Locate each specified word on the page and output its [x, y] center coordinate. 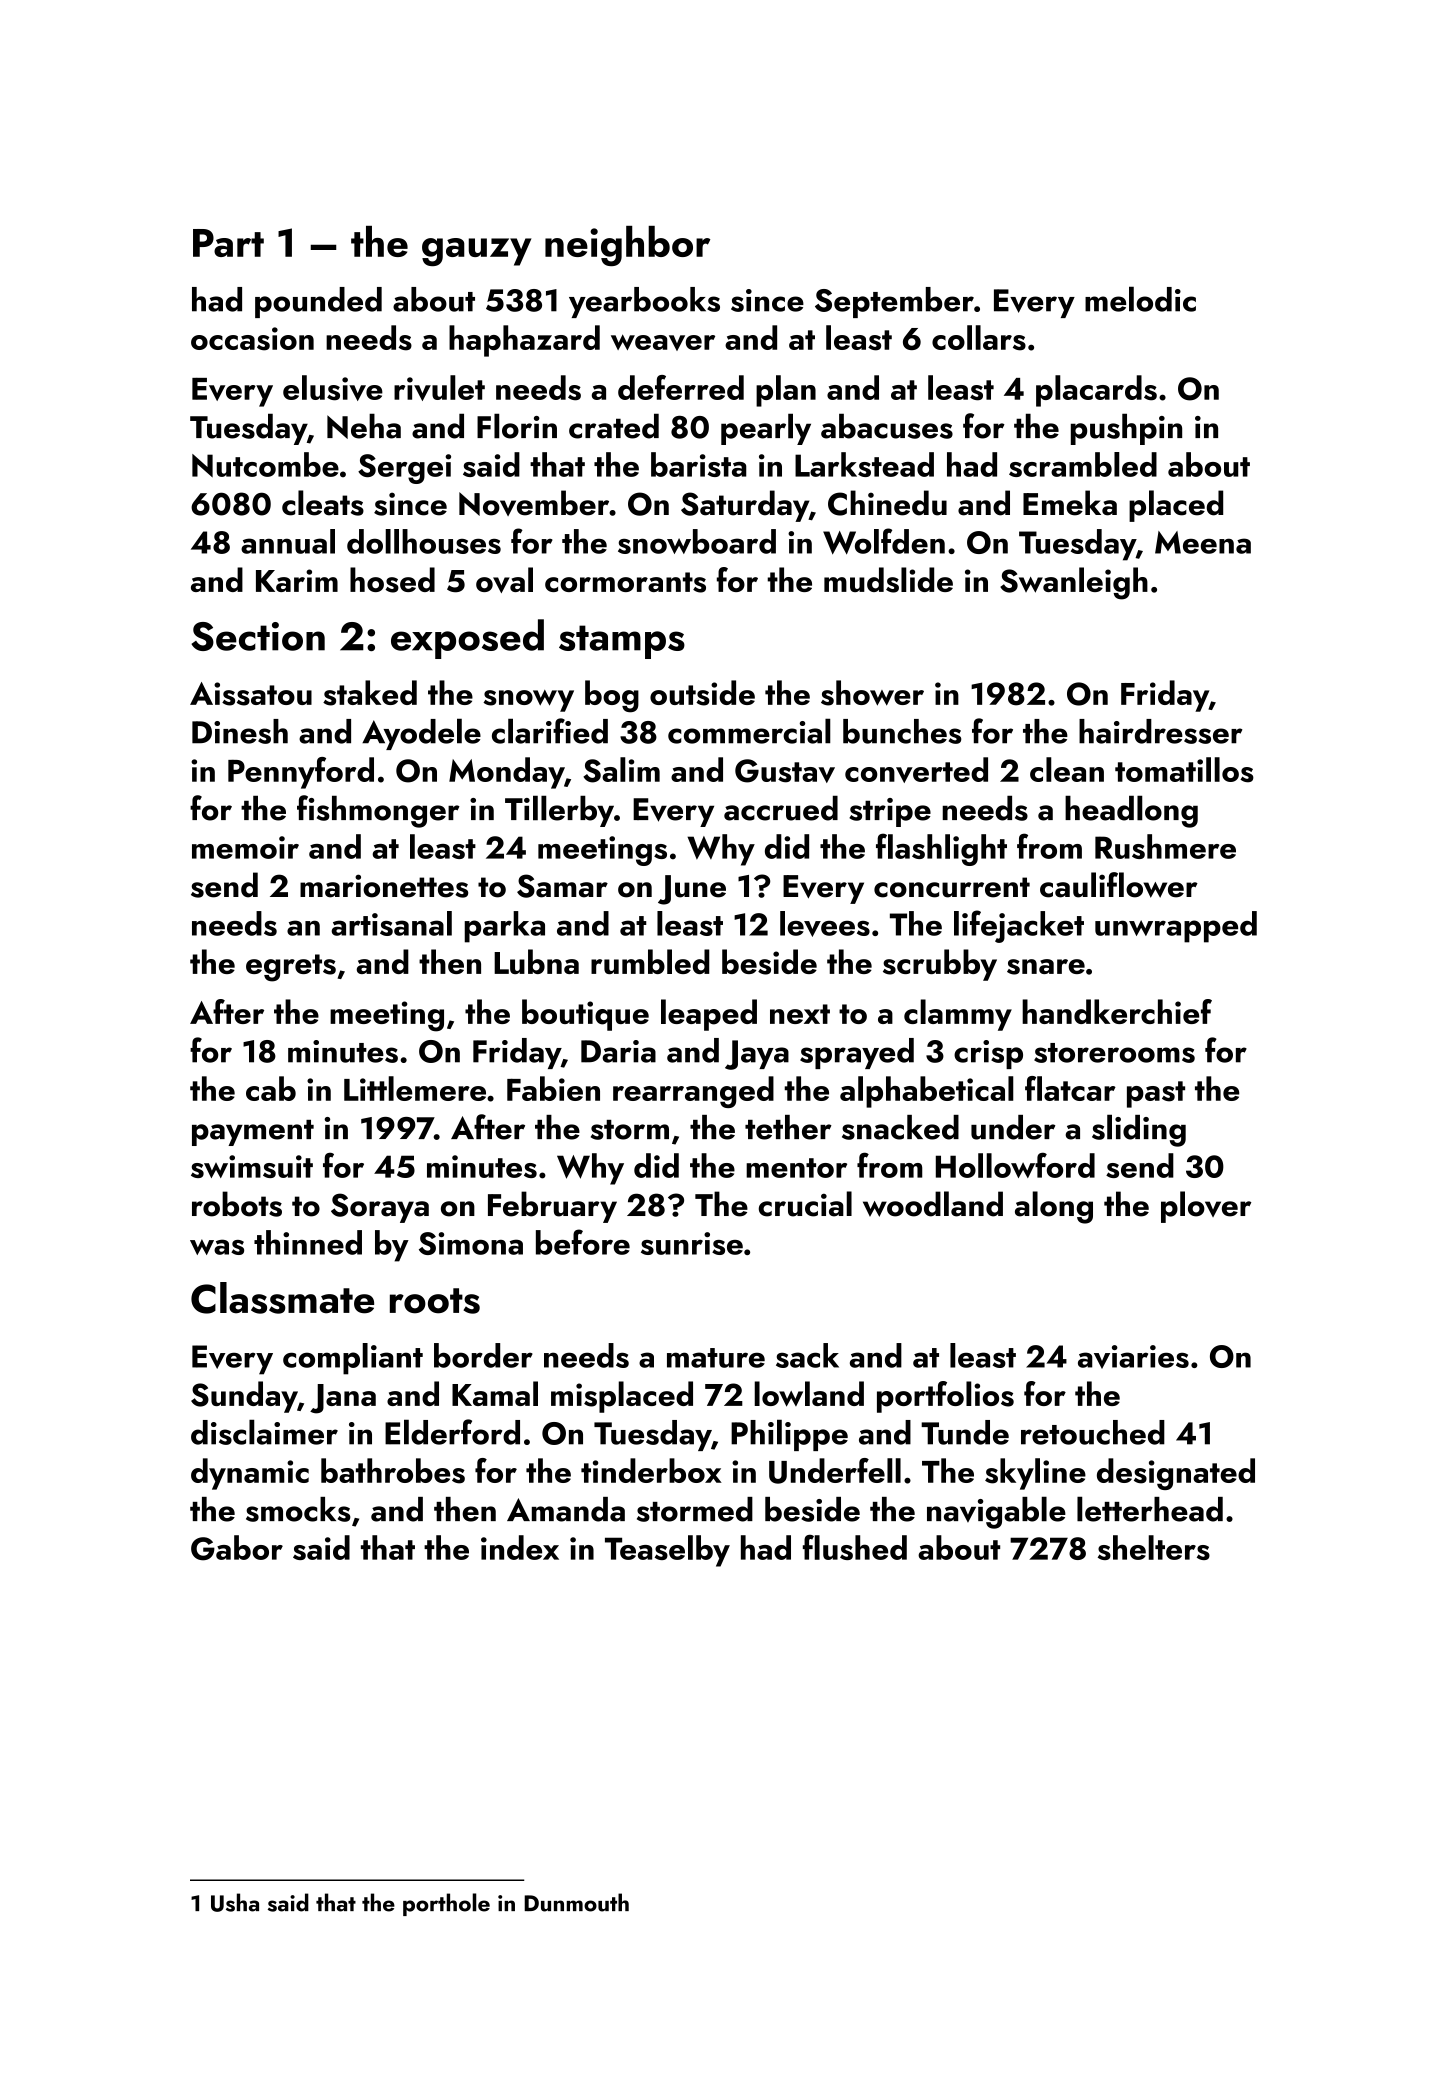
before [583, 1242]
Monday [506, 773]
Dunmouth [576, 1902]
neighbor [627, 246]
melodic [1140, 299]
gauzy [476, 252]
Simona [471, 1243]
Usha [235, 1902]
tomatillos [1184, 770]
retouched [1093, 1432]
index [520, 1547]
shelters [1154, 1547]
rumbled [650, 961]
